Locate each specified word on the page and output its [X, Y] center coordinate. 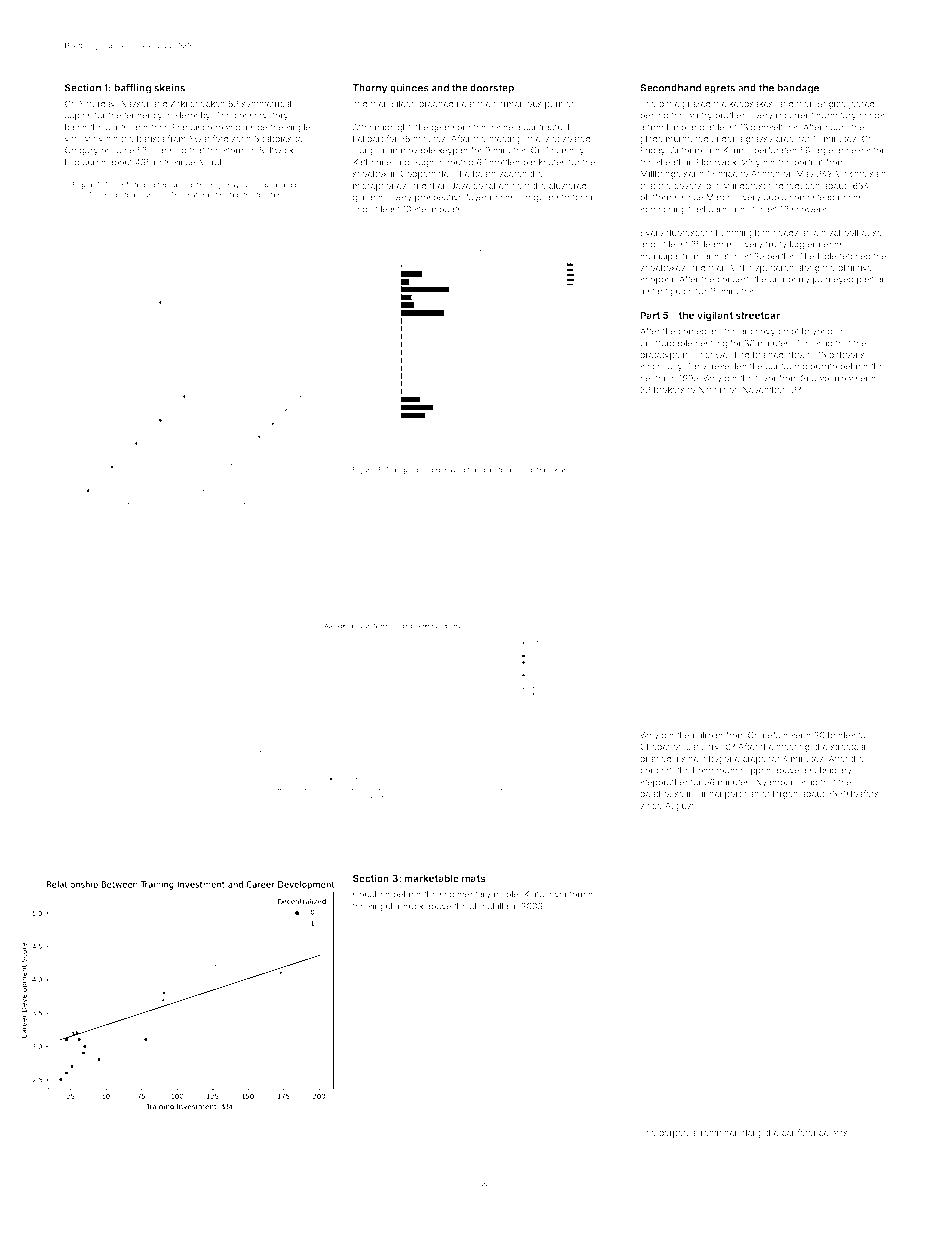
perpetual [678, 1133]
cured [94, 162]
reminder [719, 1132]
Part [650, 315]
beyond [817, 332]
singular [384, 907]
